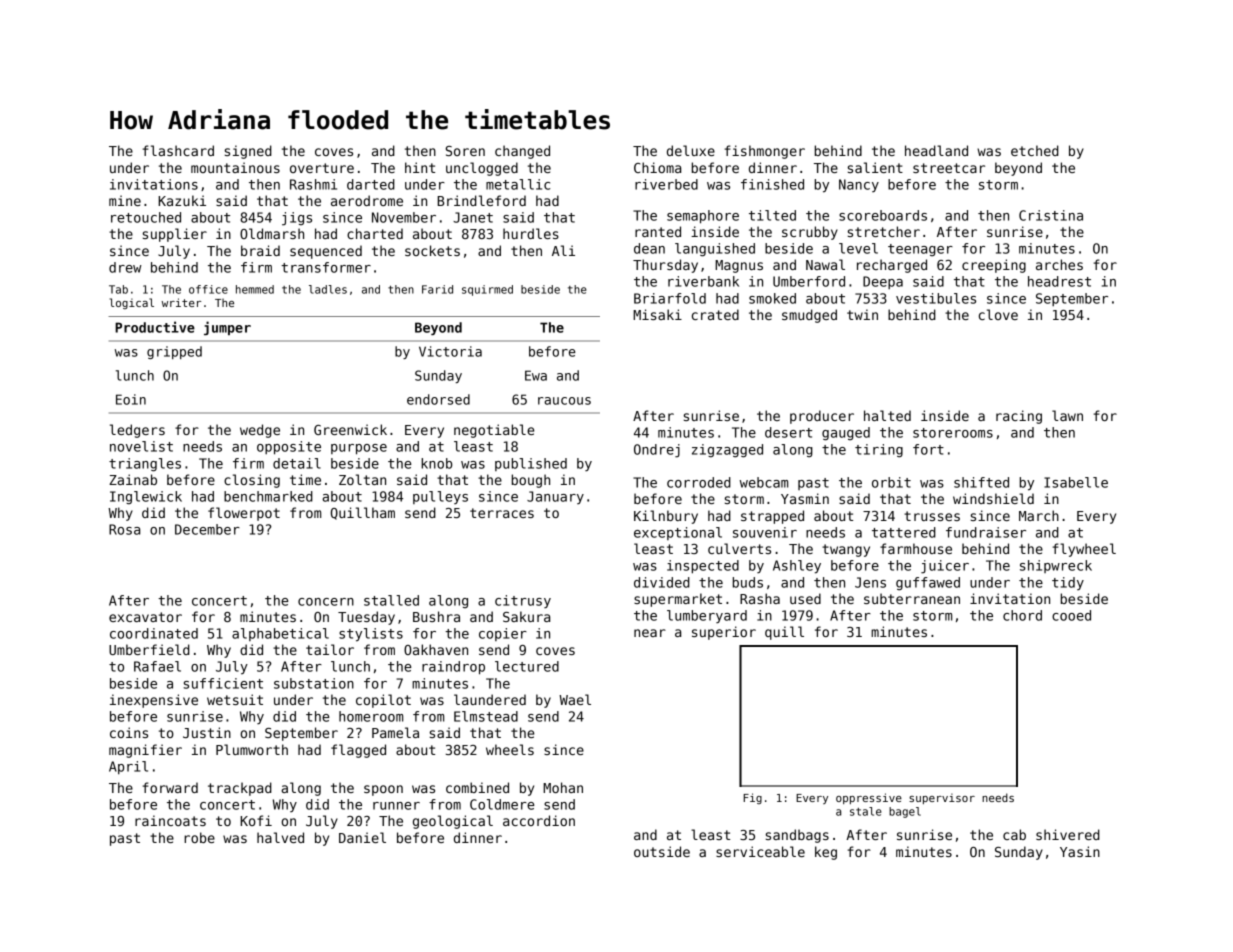 The height and width of the screenshot is (952, 1233). Describe the element at coordinates (1067, 415) in the screenshot. I see `lawn` at that location.
